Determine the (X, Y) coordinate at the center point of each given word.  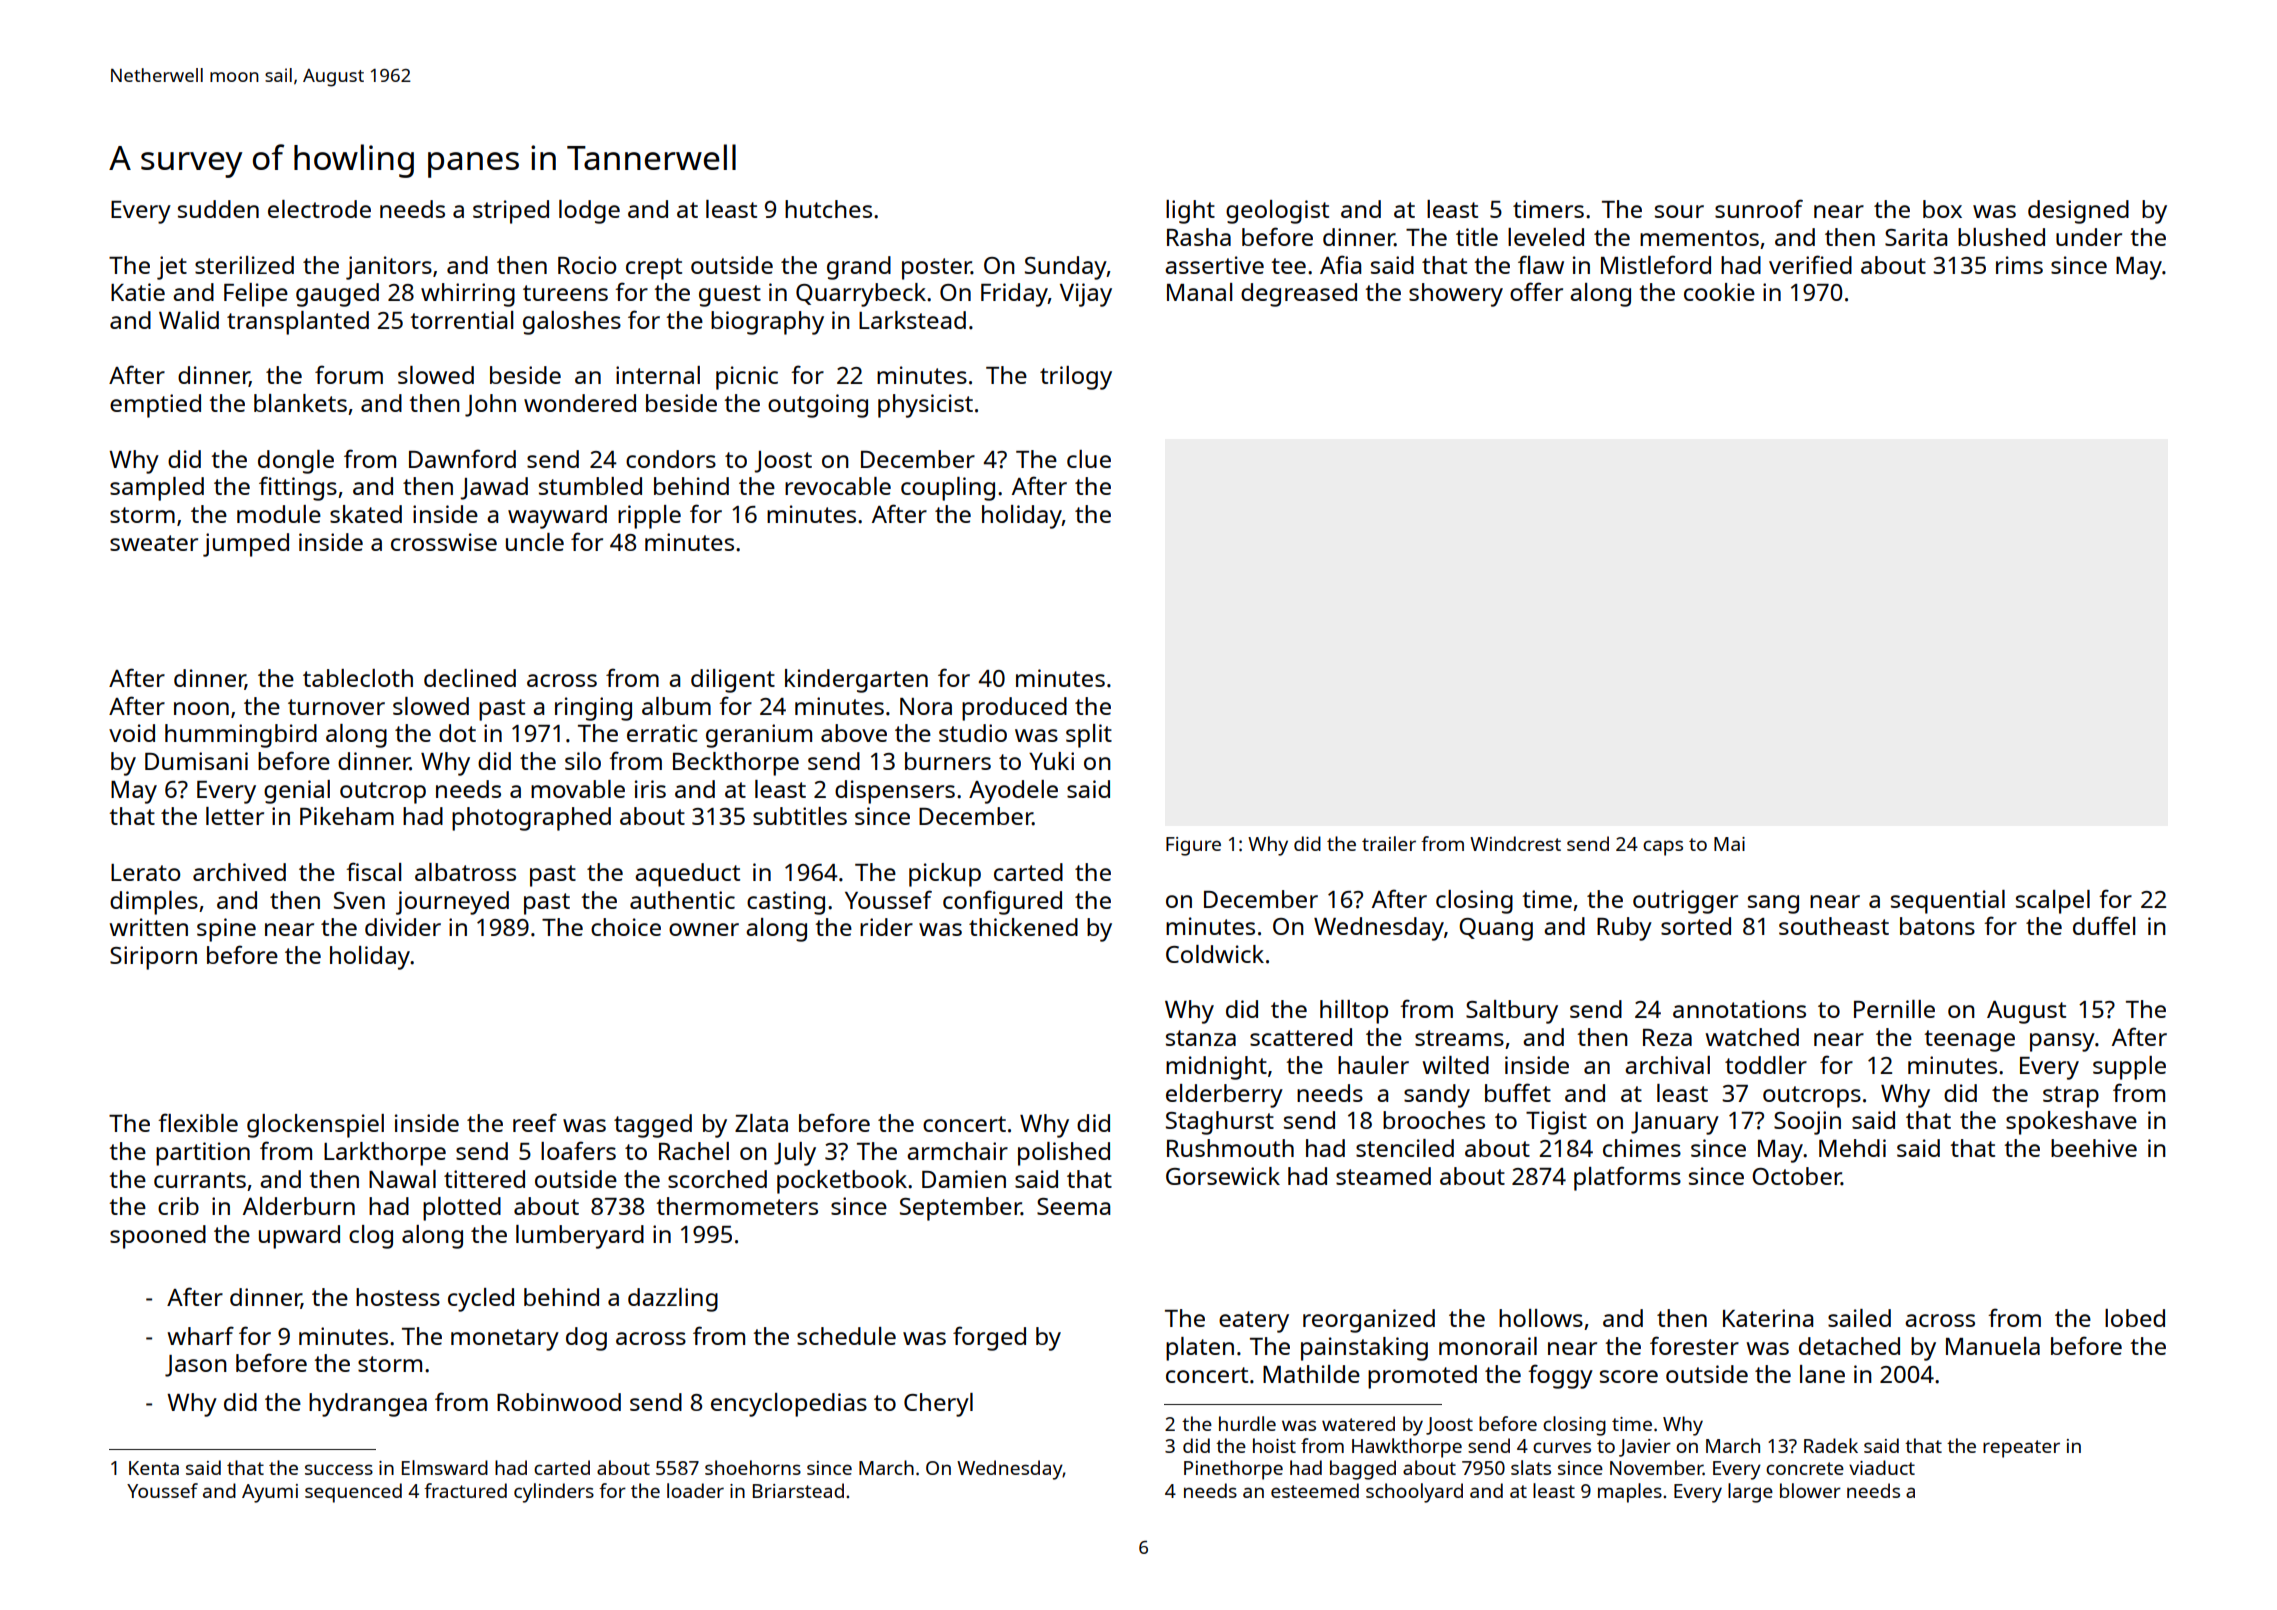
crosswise (444, 542)
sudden (218, 209)
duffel (2104, 925)
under (2089, 237)
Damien (964, 1179)
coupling (948, 489)
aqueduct (687, 875)
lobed (2135, 1318)
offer (1536, 291)
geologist (1277, 212)
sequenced (353, 1493)
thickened (1023, 927)
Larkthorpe (385, 1154)
